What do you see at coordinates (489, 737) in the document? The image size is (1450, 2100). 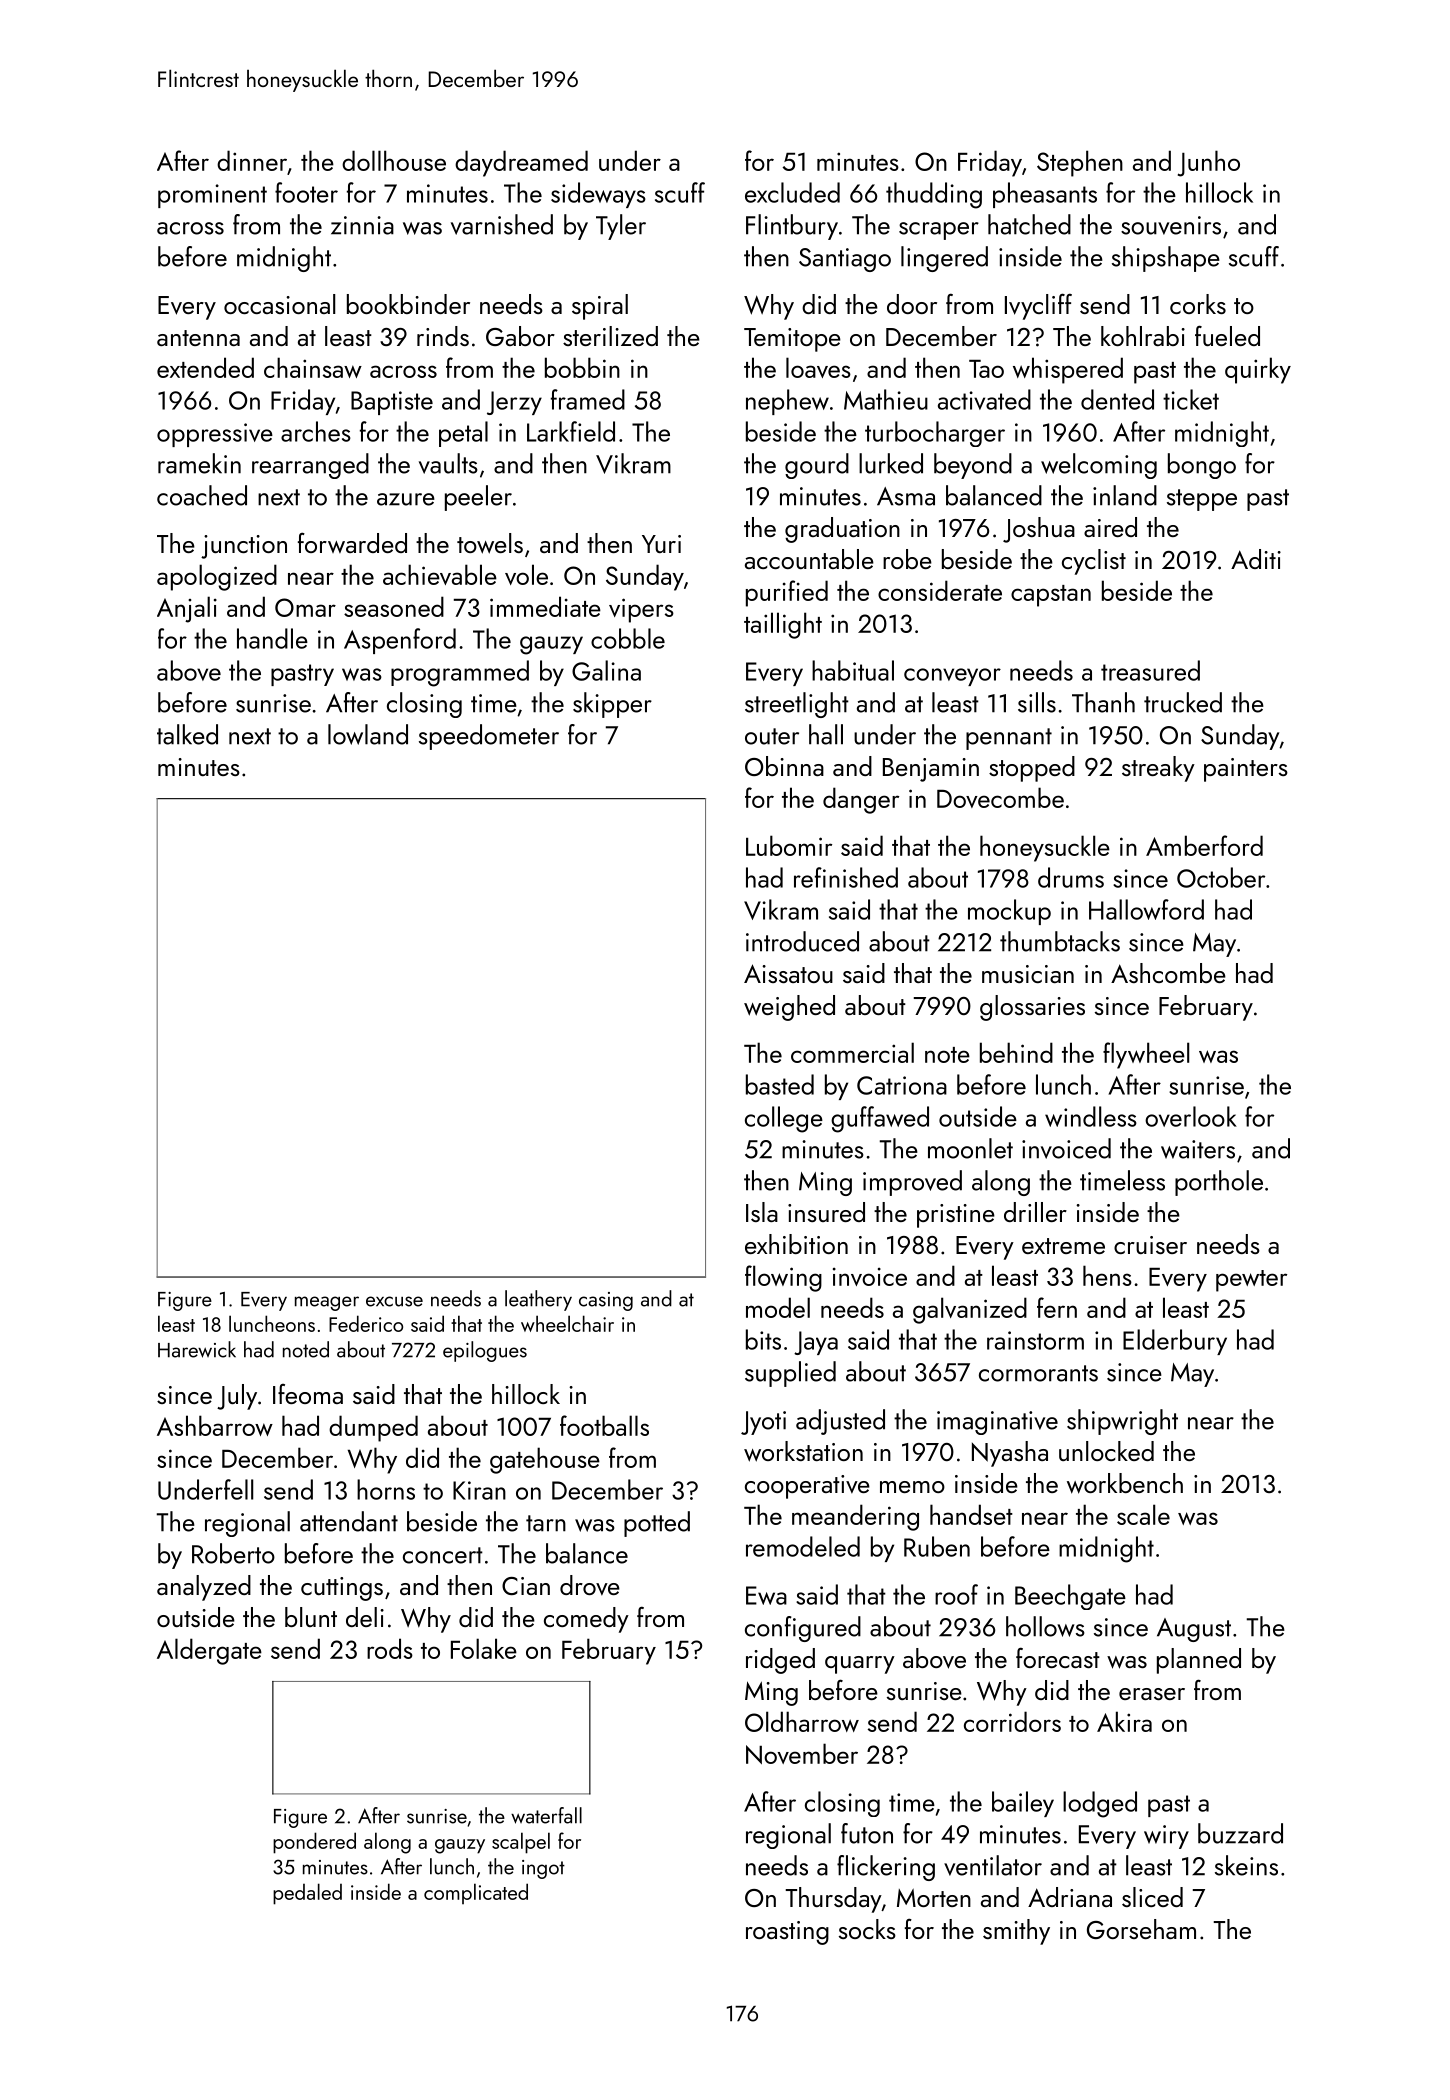 I see `speedometer` at bounding box center [489, 737].
